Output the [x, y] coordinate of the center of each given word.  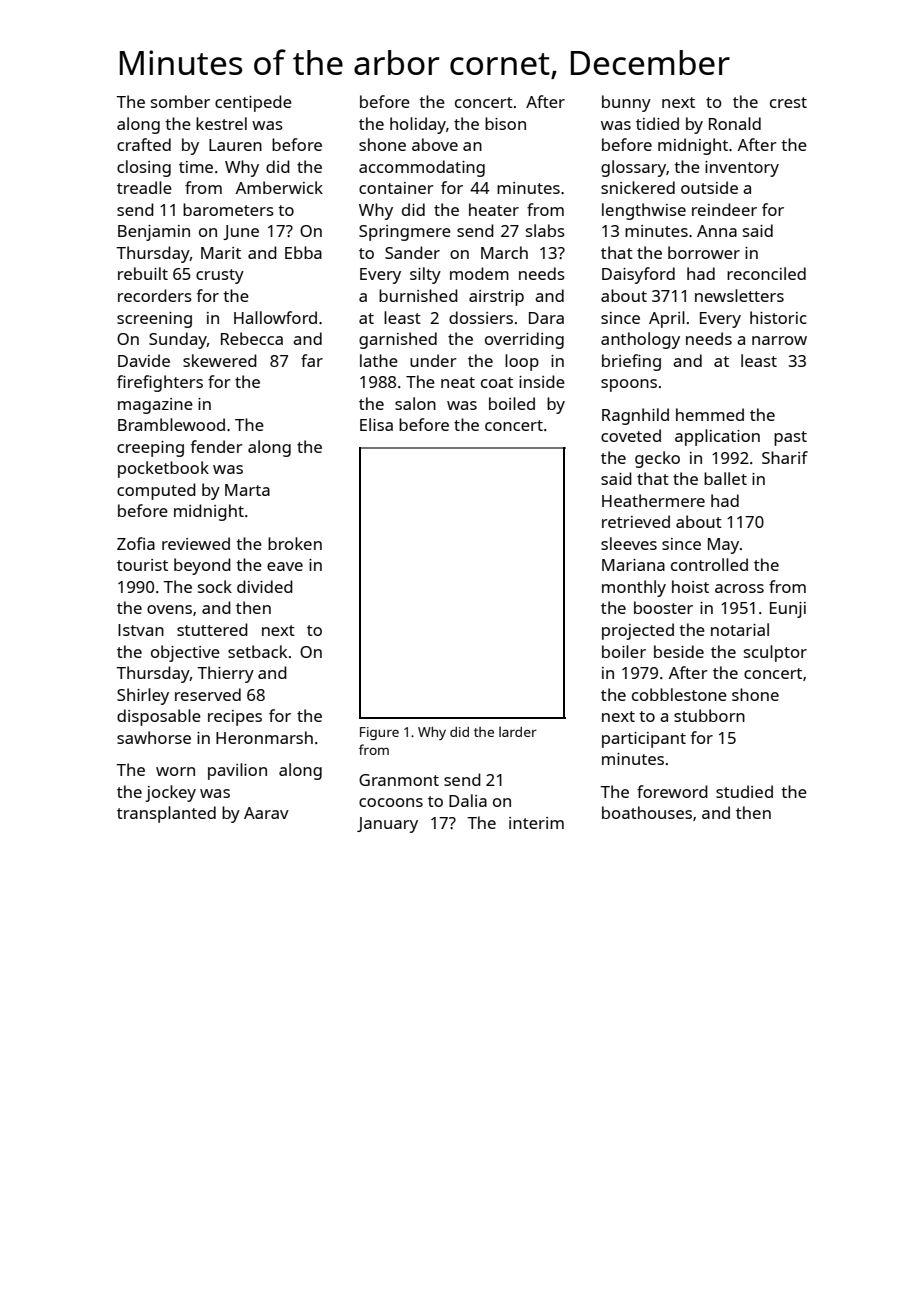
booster [663, 607]
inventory [742, 169]
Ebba [303, 252]
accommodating [422, 168]
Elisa [376, 424]
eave [285, 566]
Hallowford [275, 317]
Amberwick [279, 187]
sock [215, 586]
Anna [717, 231]
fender [217, 446]
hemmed [710, 414]
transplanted [166, 814]
